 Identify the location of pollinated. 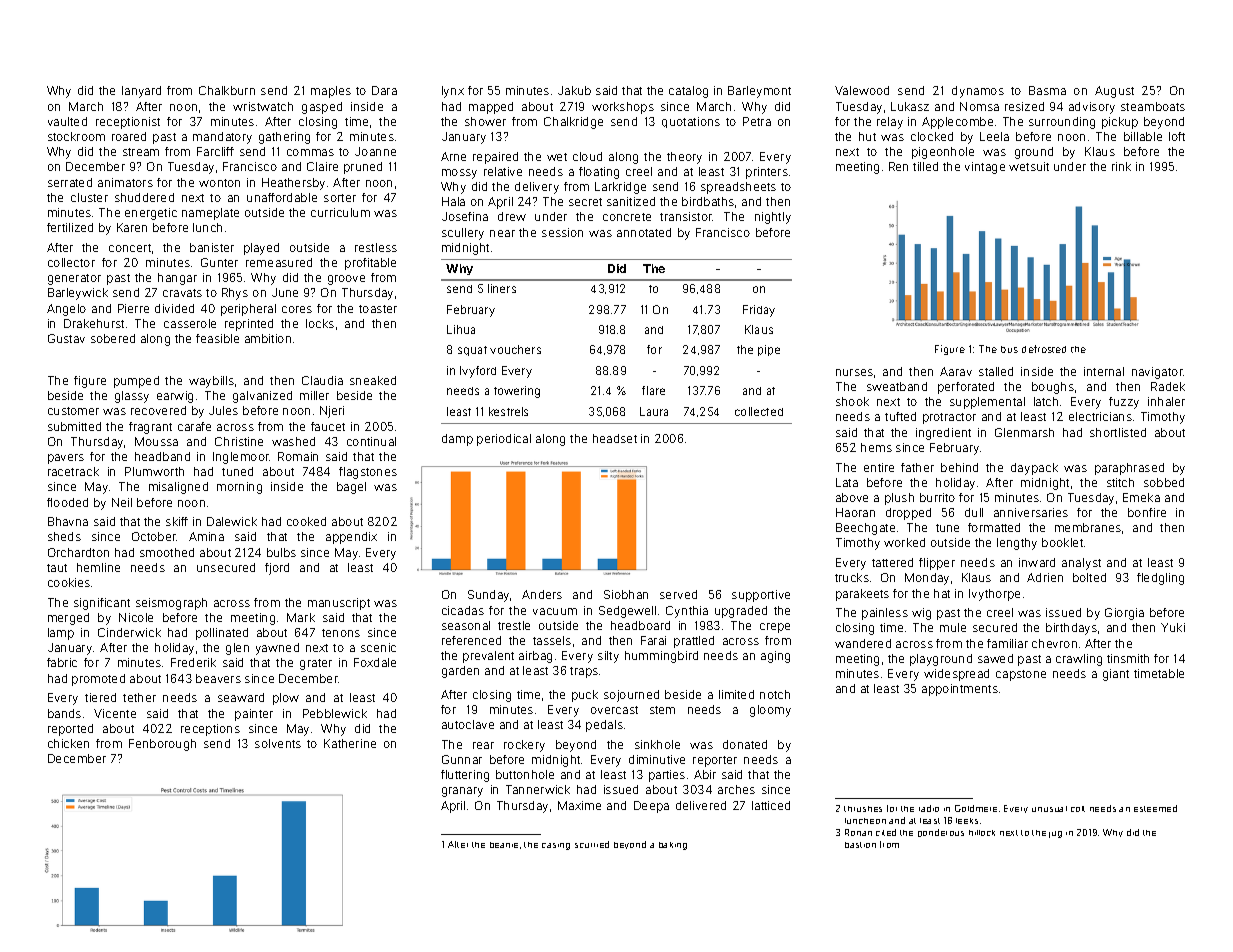
(222, 634).
